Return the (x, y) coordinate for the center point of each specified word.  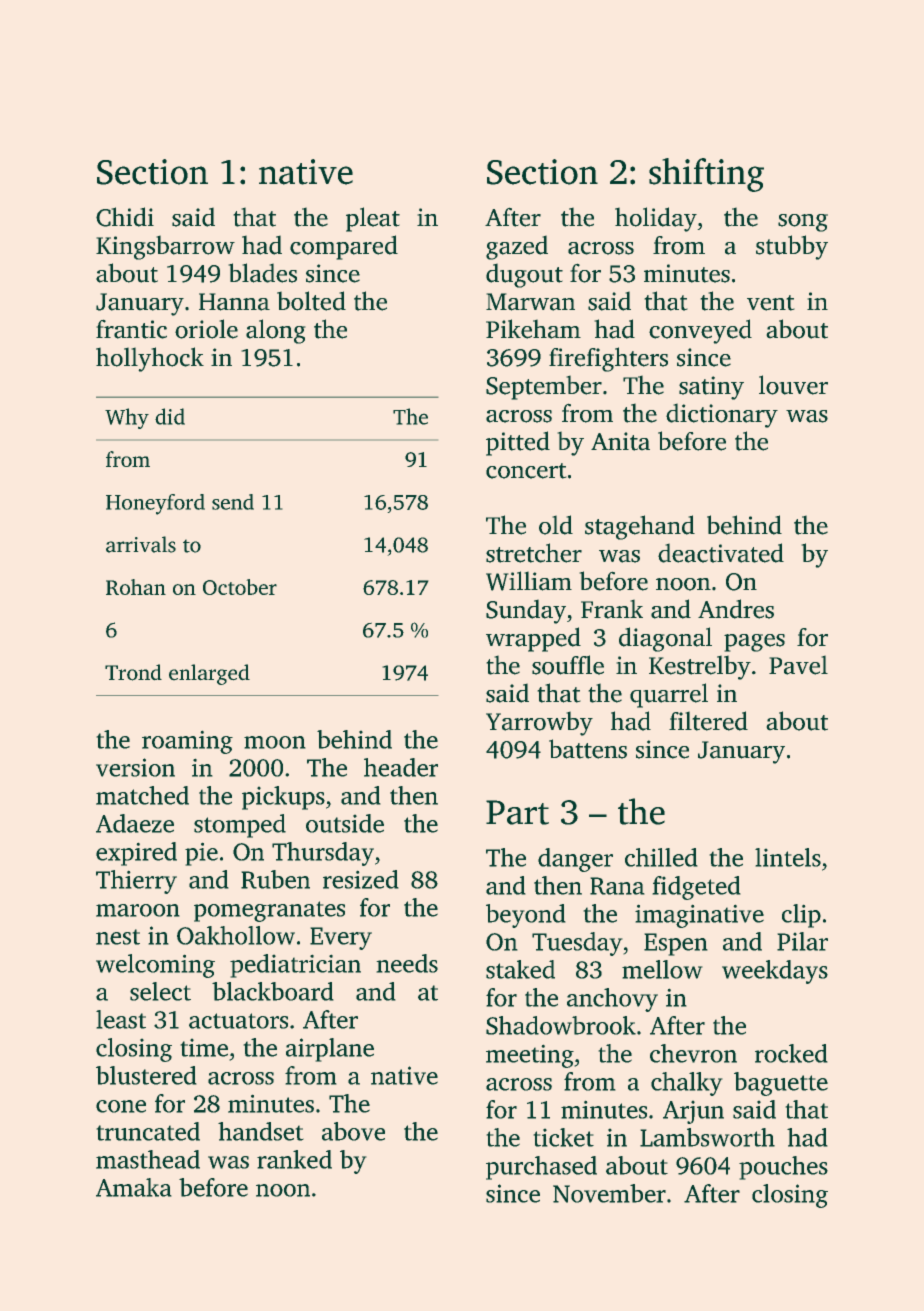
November (609, 1193)
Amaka (134, 1187)
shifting (706, 175)
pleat (373, 219)
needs (407, 963)
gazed (517, 247)
